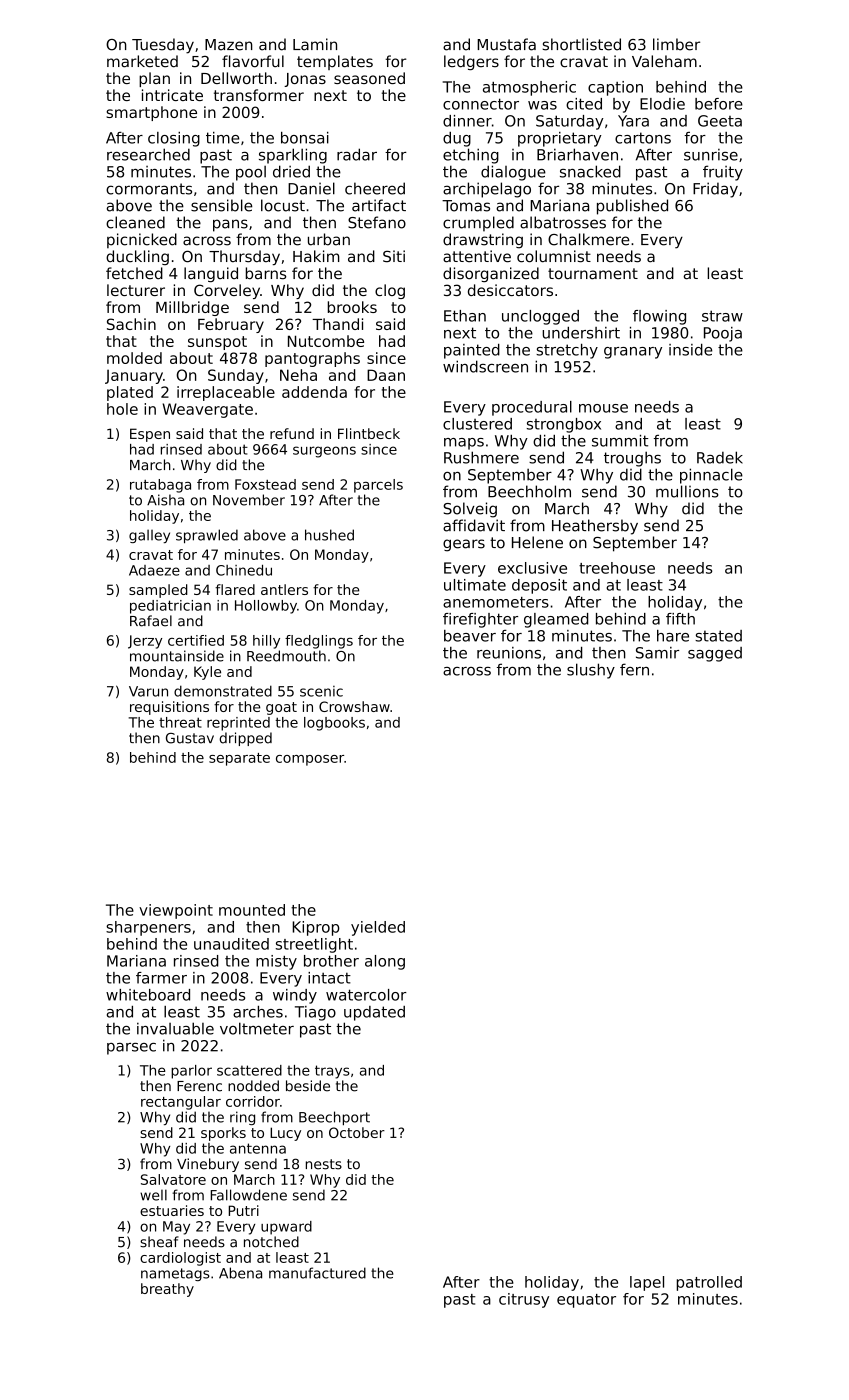 Image resolution: width=849 pixels, height=1400 pixels. I want to click on Tomas, so click(466, 206).
